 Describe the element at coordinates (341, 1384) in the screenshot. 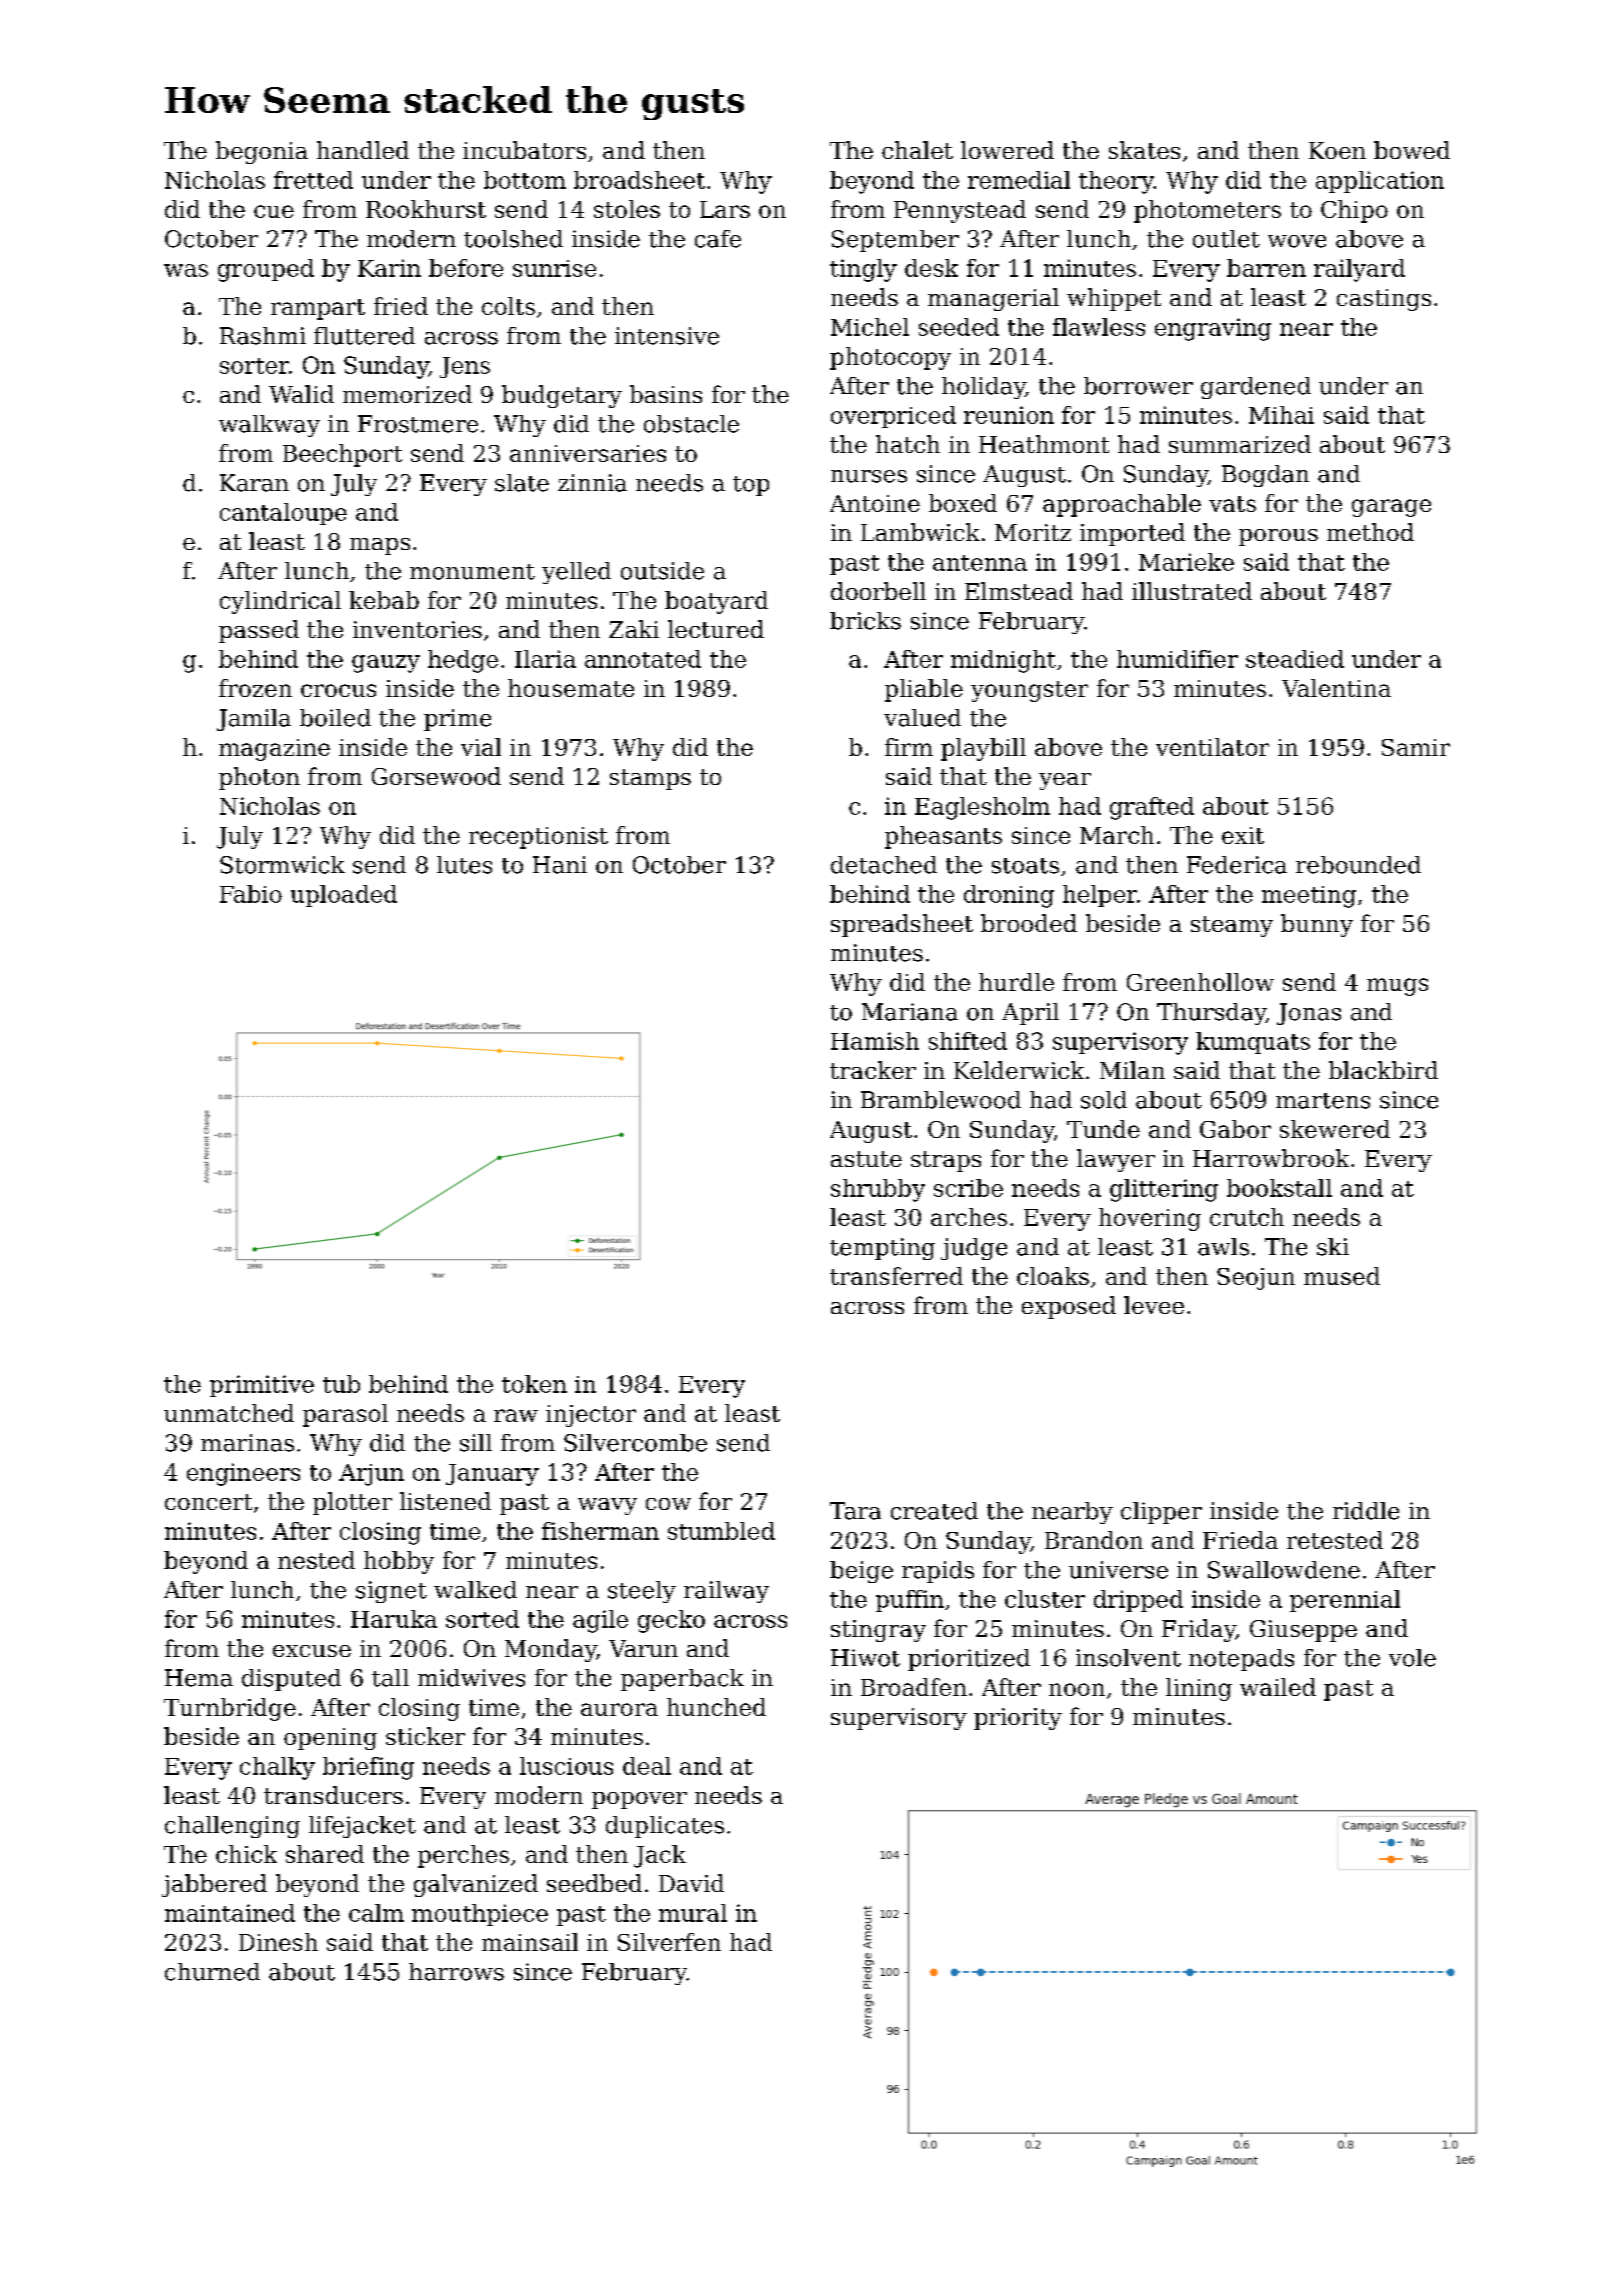

I see `tub` at that location.
